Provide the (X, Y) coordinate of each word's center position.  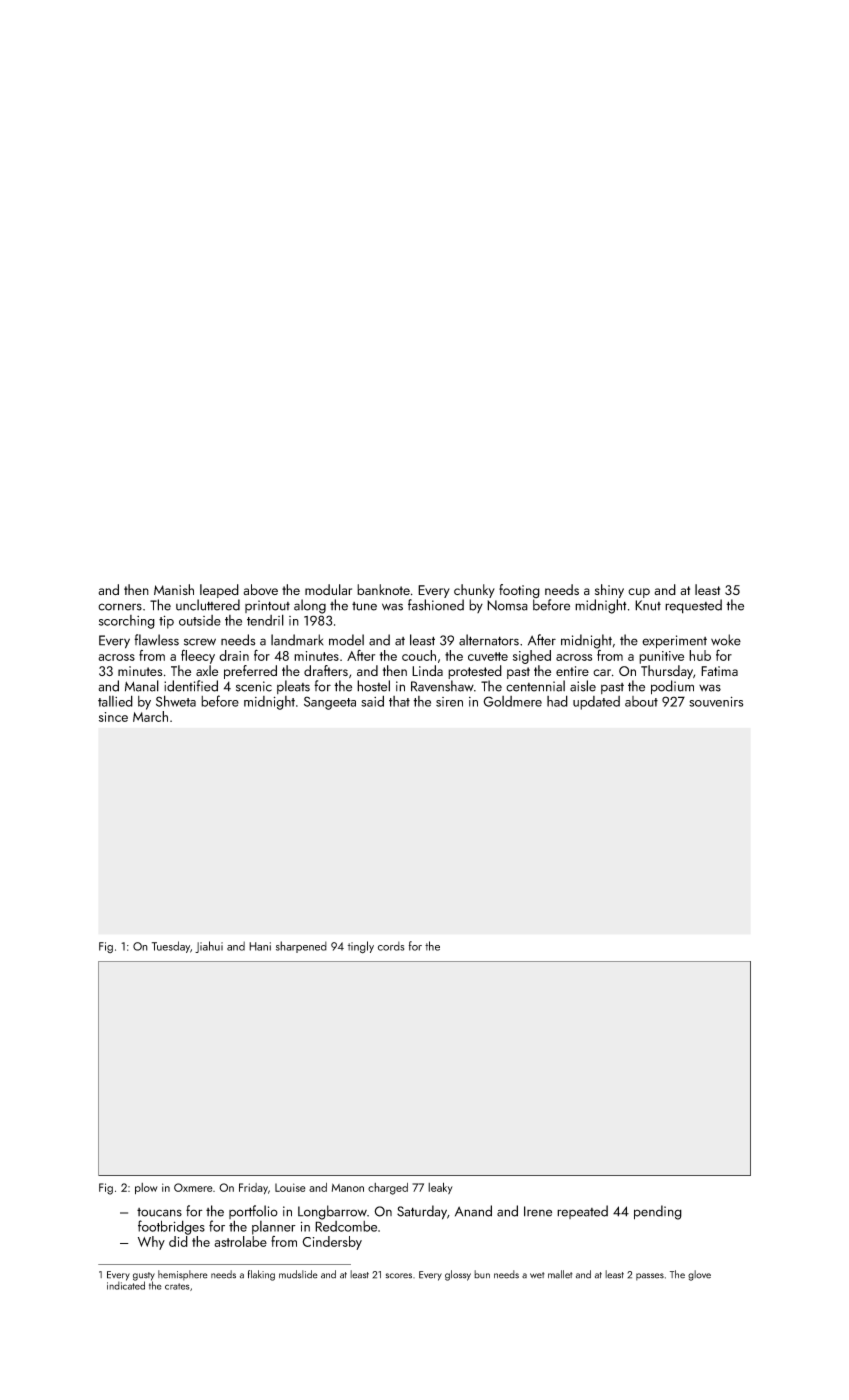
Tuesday (171, 947)
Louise (290, 1187)
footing (519, 591)
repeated (582, 1212)
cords (391, 946)
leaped (219, 591)
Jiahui (209, 947)
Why (151, 1243)
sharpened (301, 947)
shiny (609, 591)
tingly (361, 947)
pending (658, 1212)
